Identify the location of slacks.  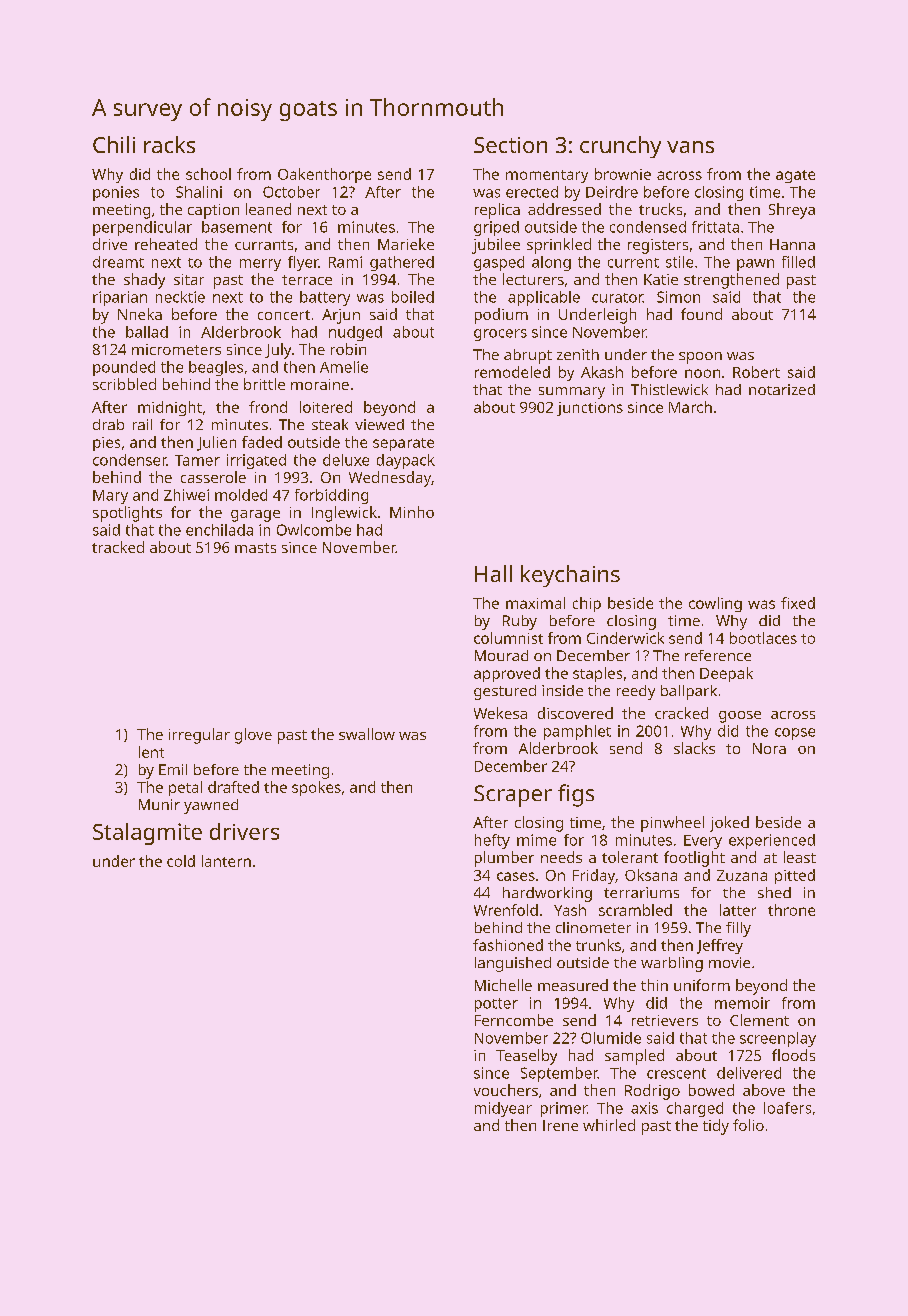
(694, 748).
